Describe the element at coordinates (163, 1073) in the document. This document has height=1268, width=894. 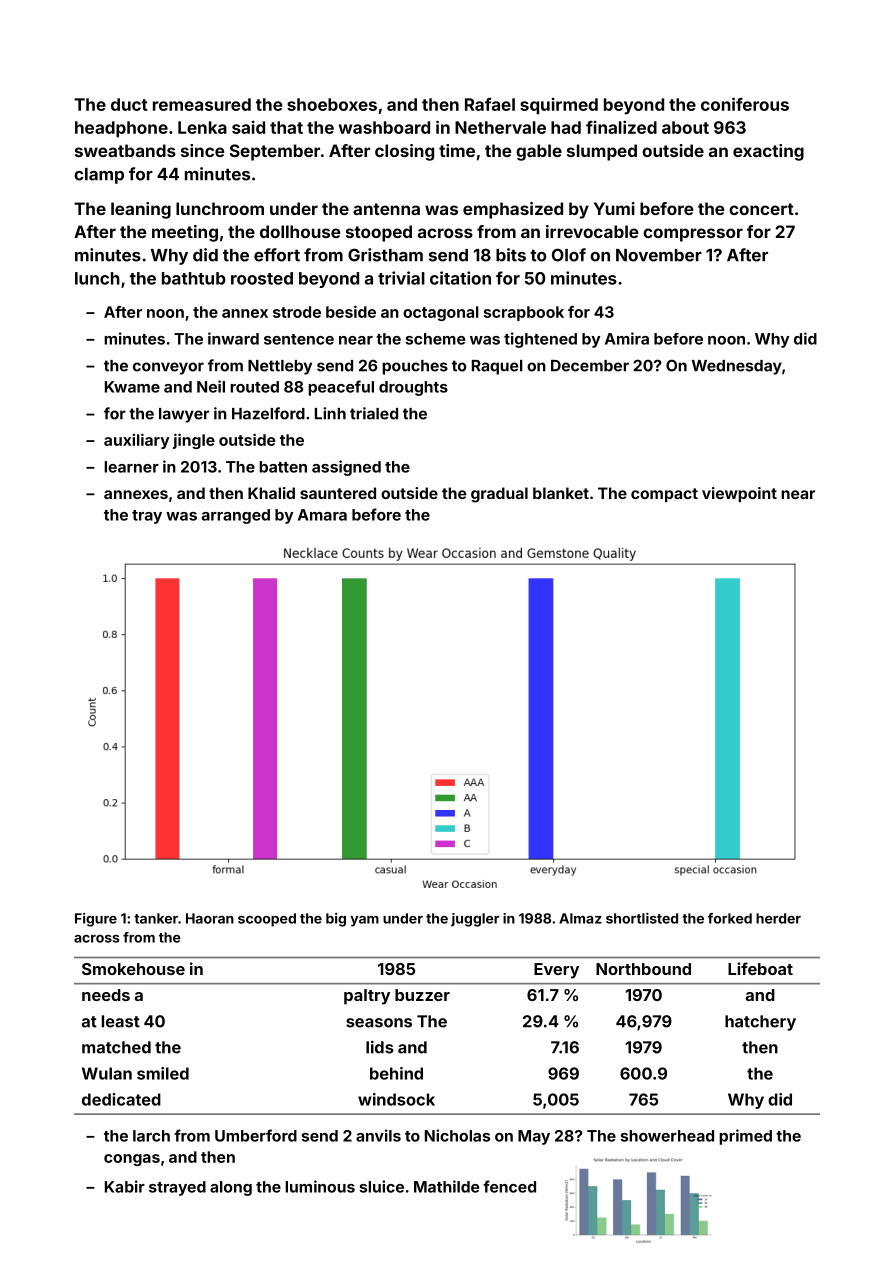
I see `smiled` at that location.
